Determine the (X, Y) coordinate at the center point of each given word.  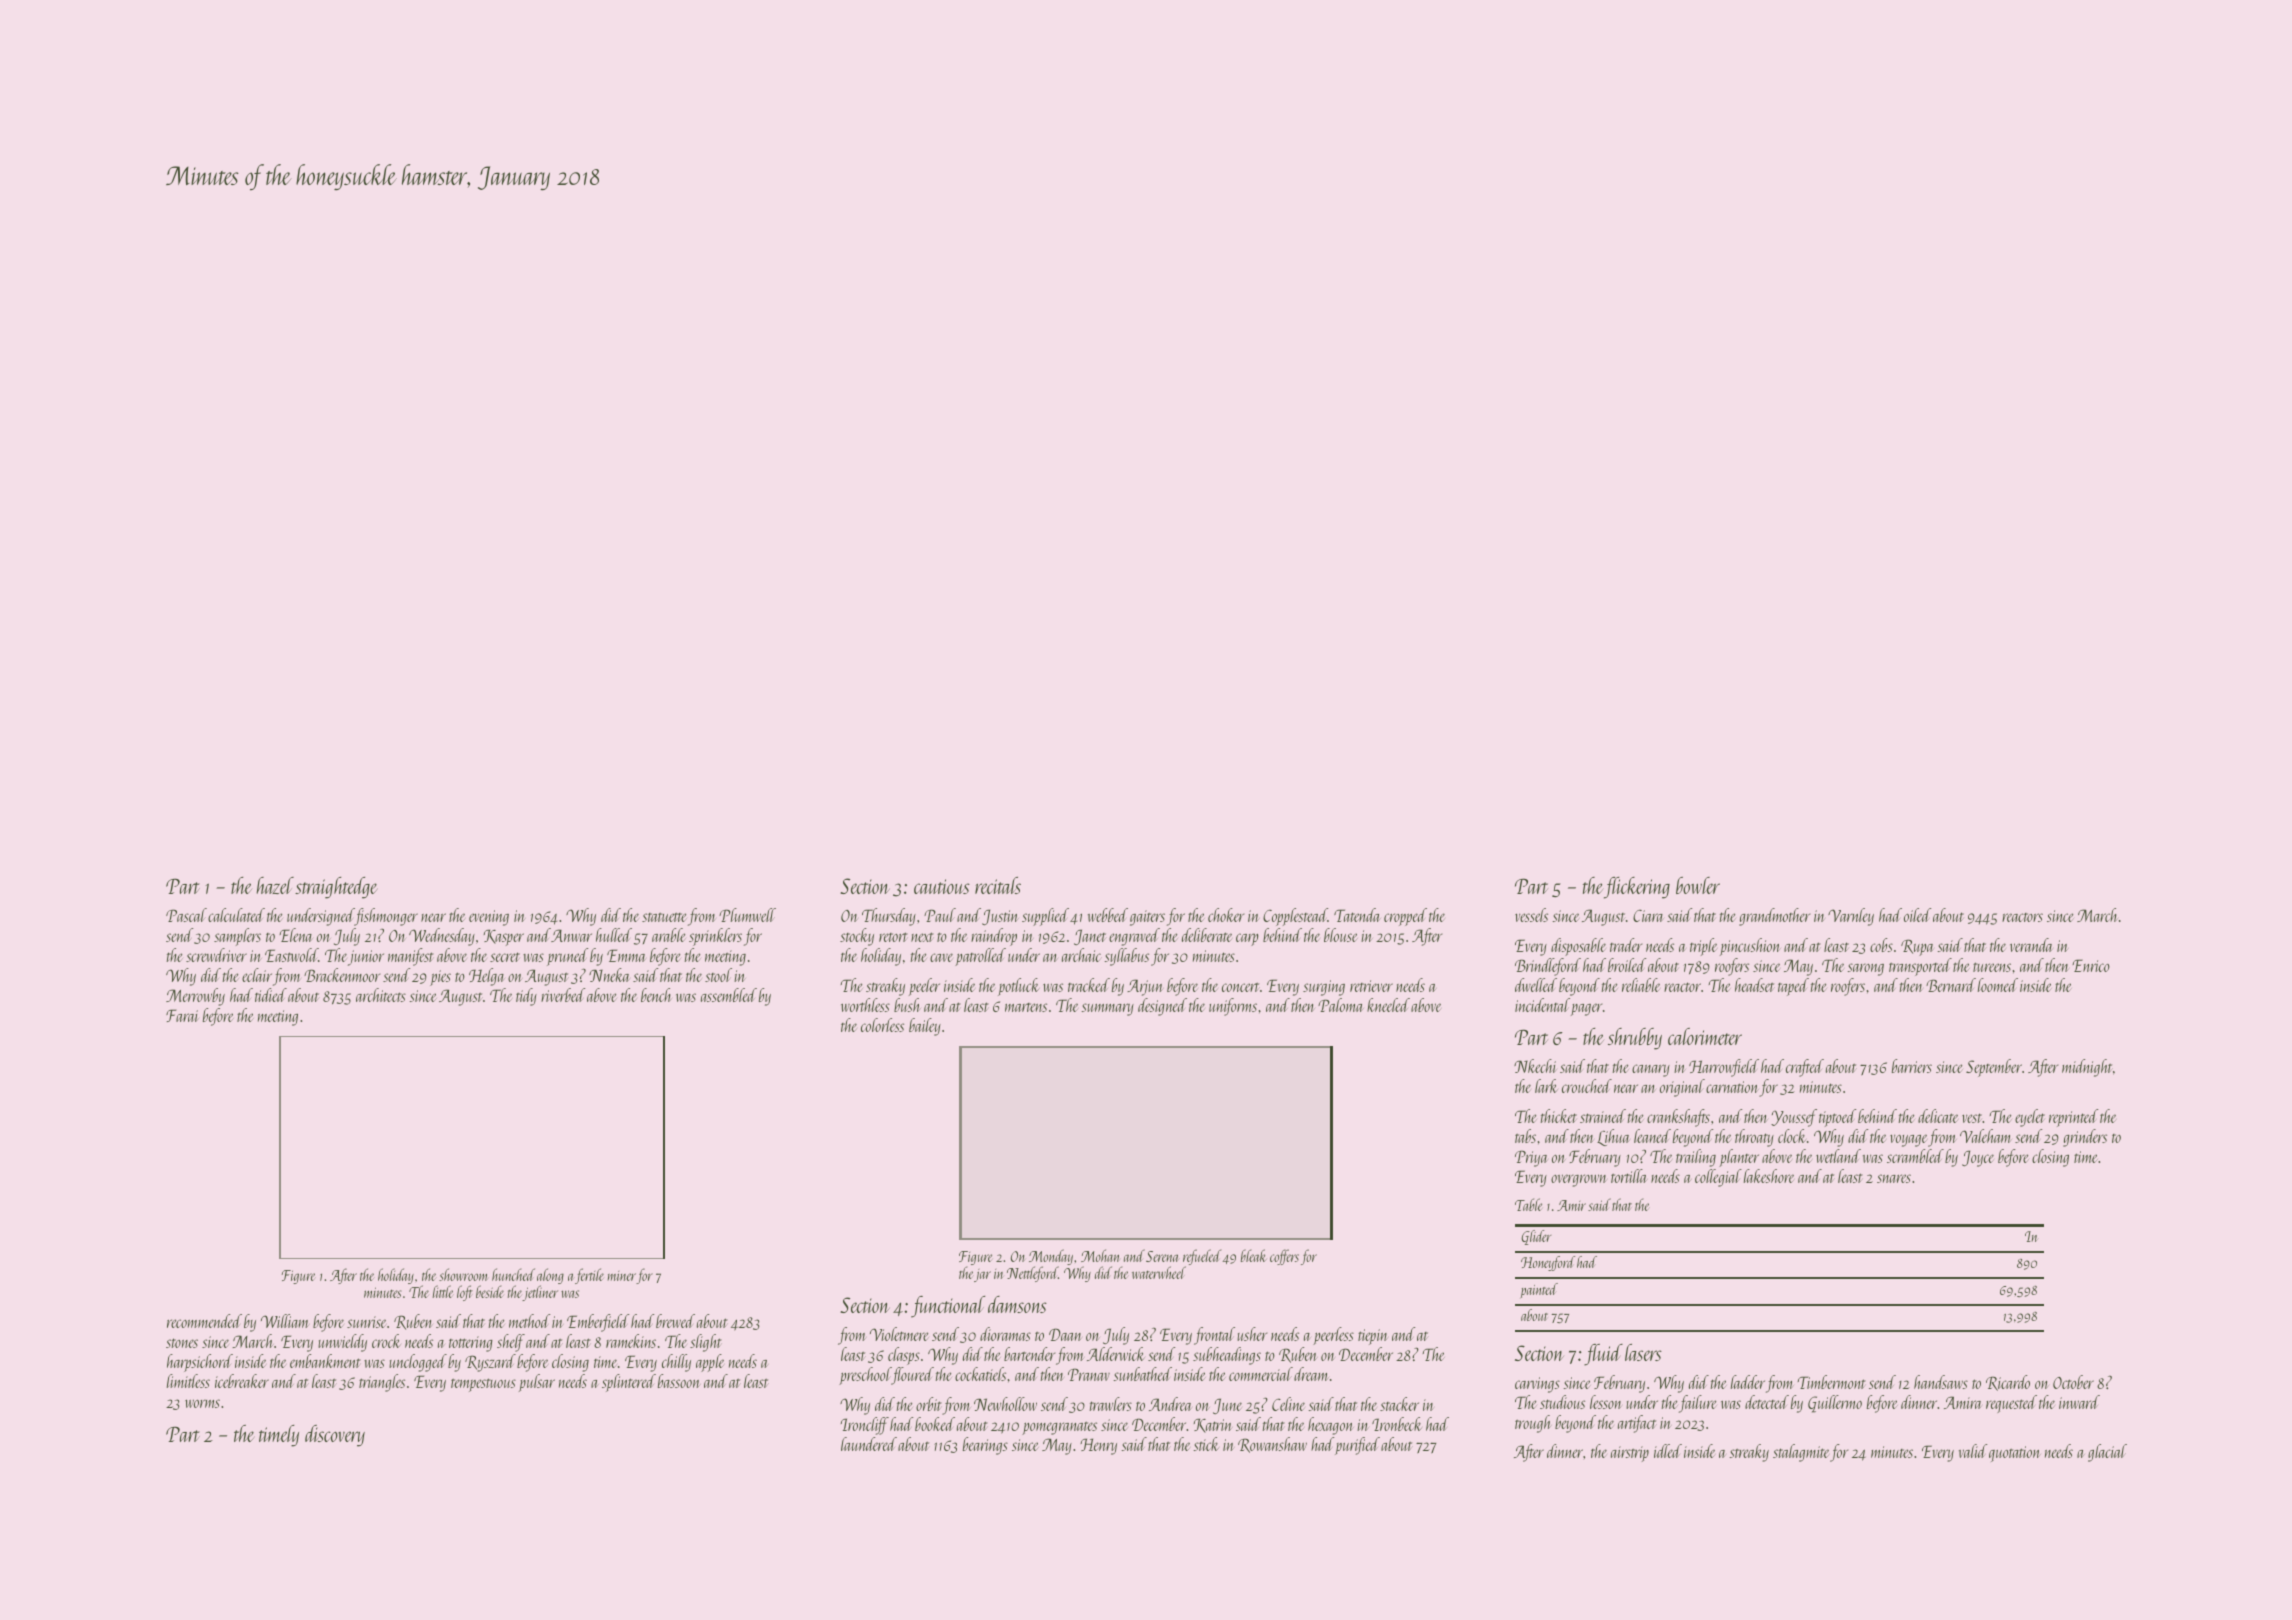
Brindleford (1548, 967)
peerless (1333, 1336)
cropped (1405, 917)
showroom (463, 1274)
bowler (1698, 885)
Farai (182, 1015)
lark (1546, 1086)
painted (1539, 1290)
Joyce (1978, 1158)
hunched (513, 1274)
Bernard (1951, 985)
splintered (629, 1383)
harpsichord (200, 1363)
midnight (2087, 1068)
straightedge (336, 888)
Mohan (1100, 1255)
